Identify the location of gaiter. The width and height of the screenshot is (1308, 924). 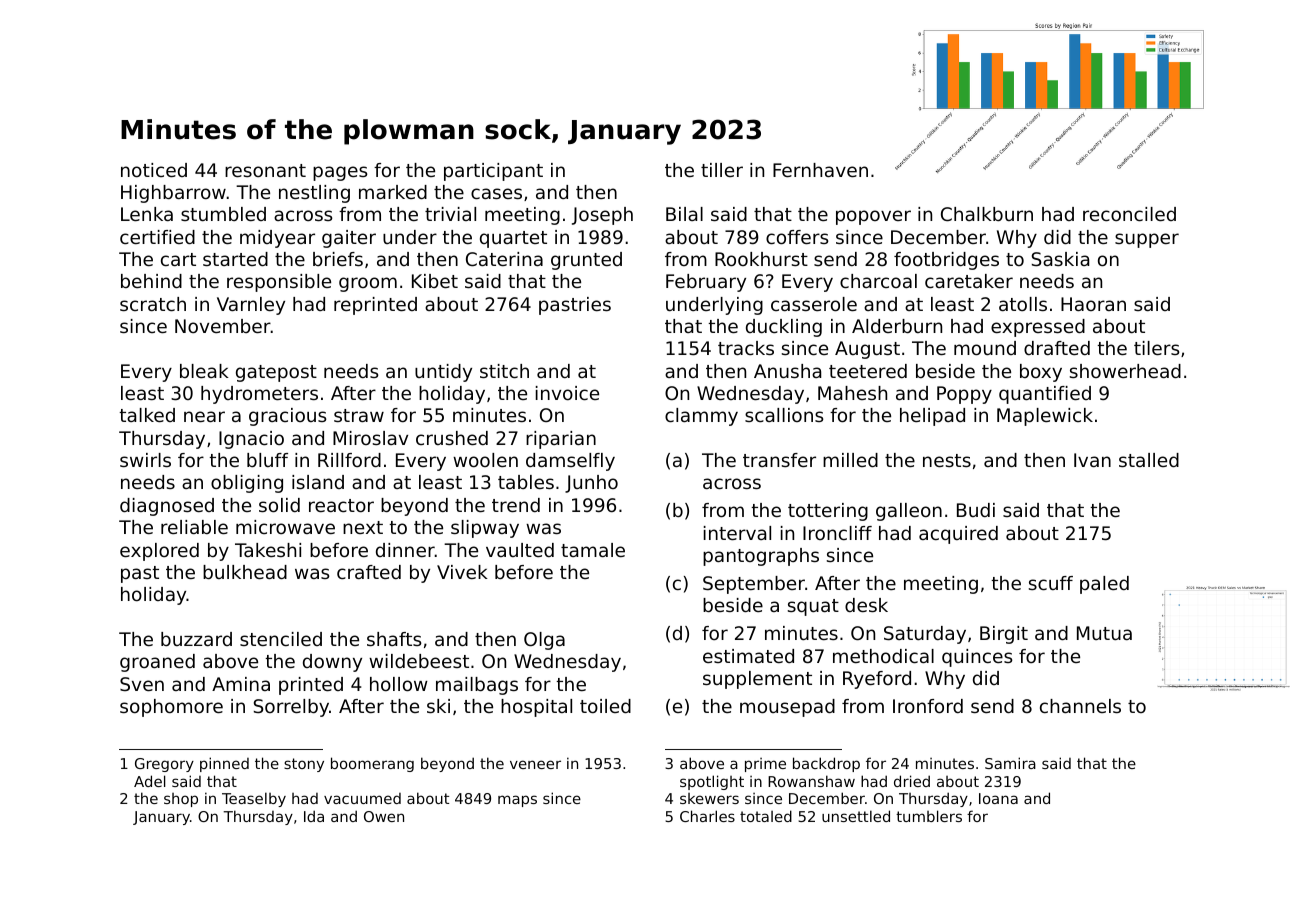
(349, 239).
